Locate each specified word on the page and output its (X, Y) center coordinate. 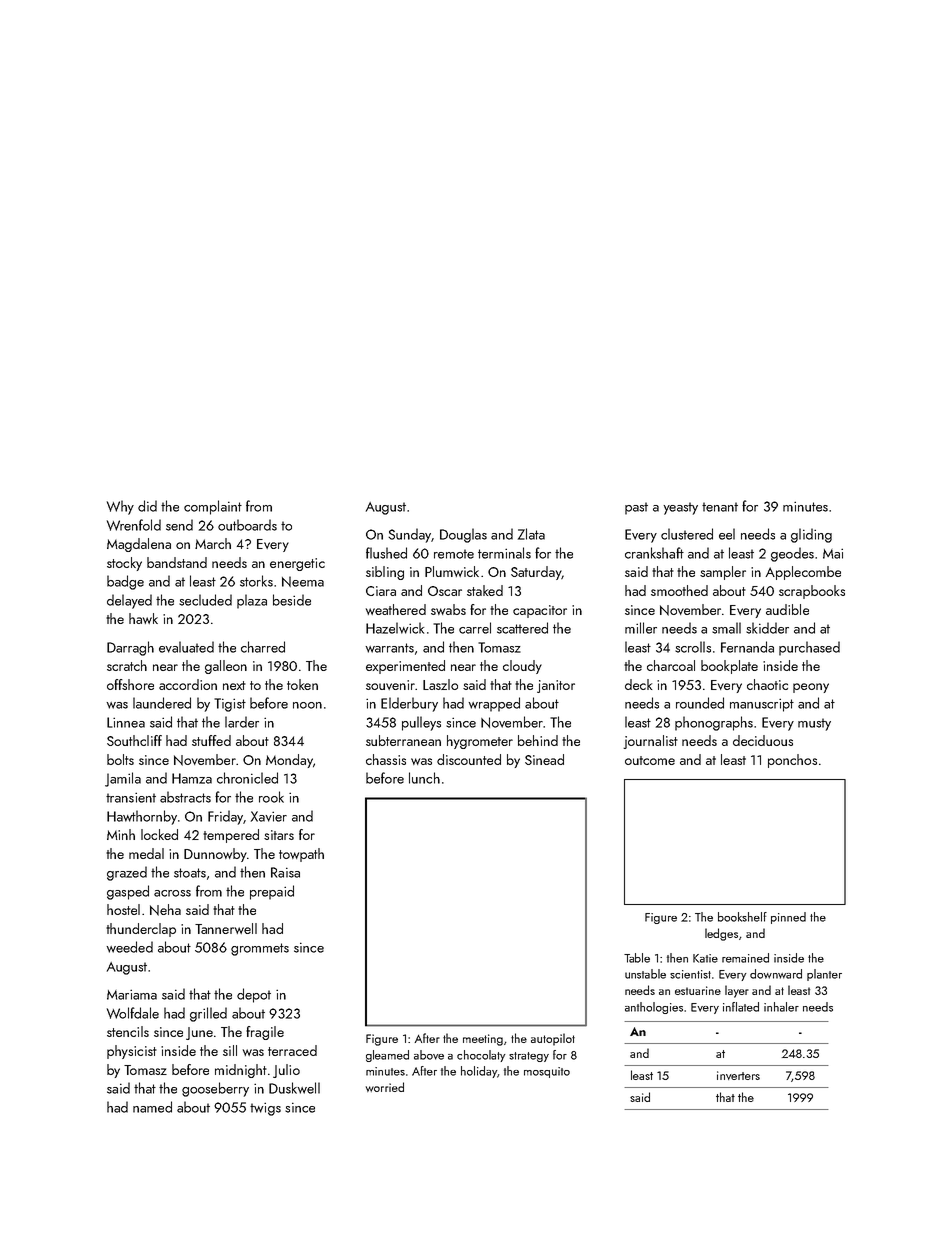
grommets (260, 949)
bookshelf (742, 917)
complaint (213, 507)
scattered (522, 628)
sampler (723, 573)
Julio (286, 1071)
